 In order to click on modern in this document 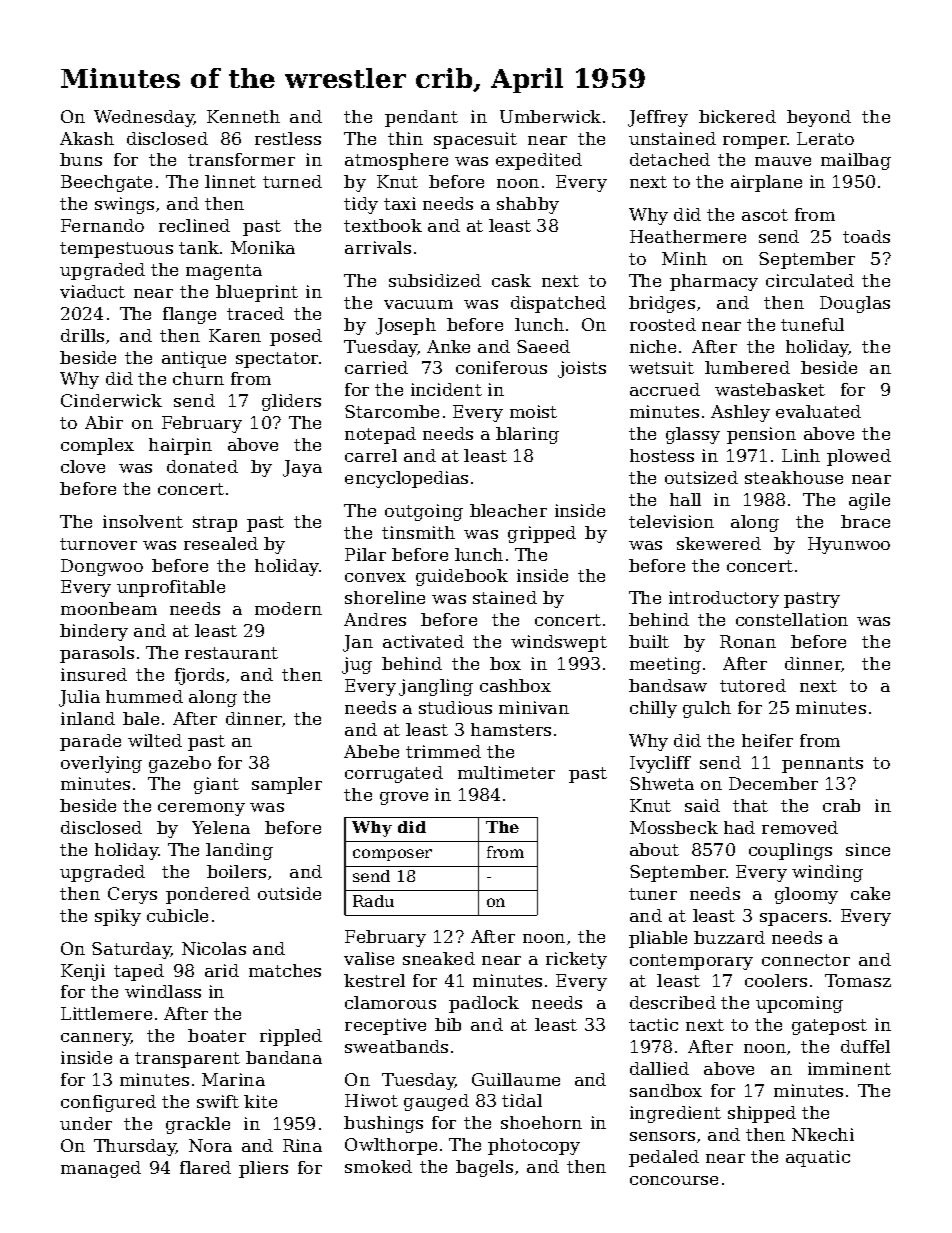, I will do `click(288, 608)`.
